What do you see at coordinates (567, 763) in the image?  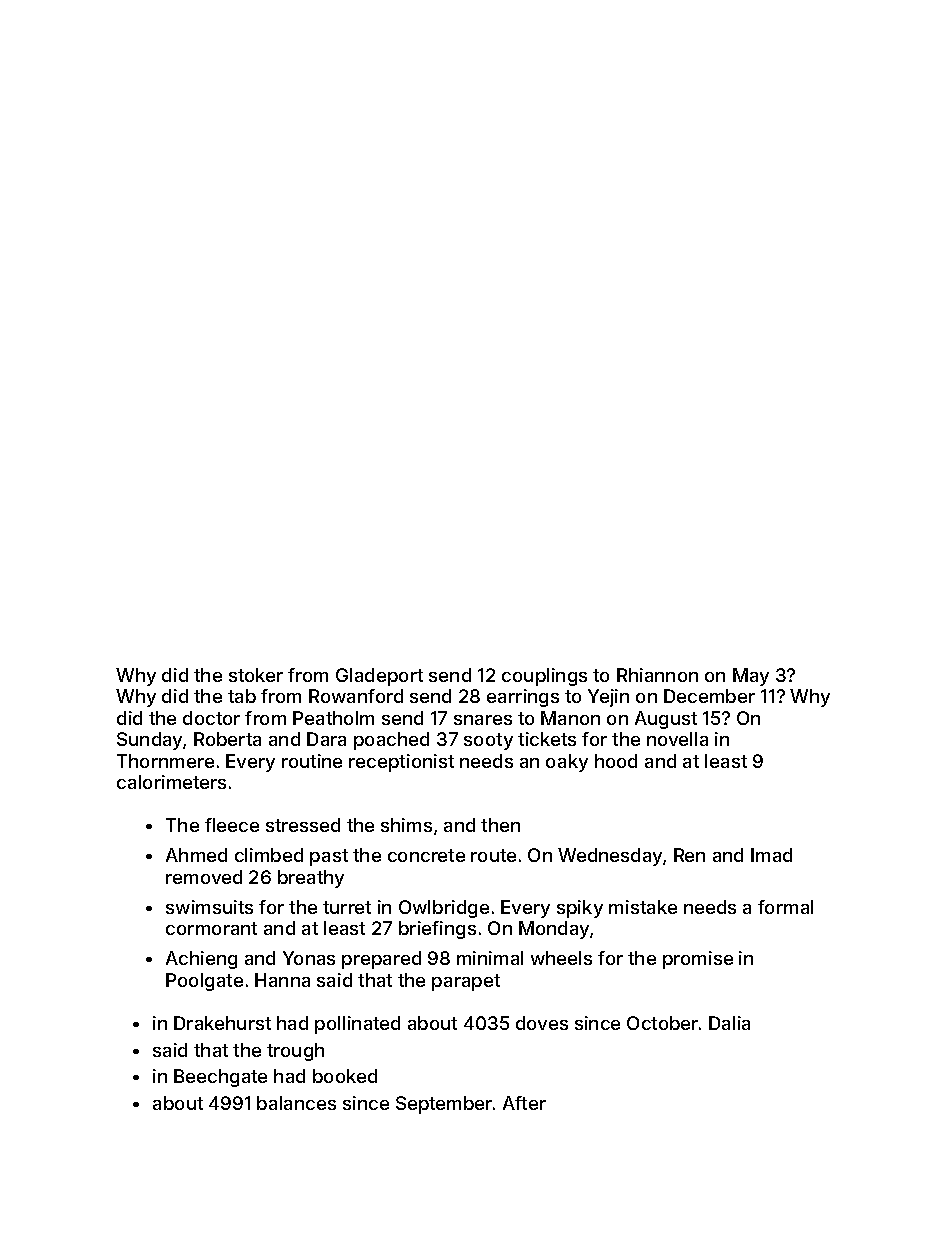 I see `oaky` at bounding box center [567, 763].
